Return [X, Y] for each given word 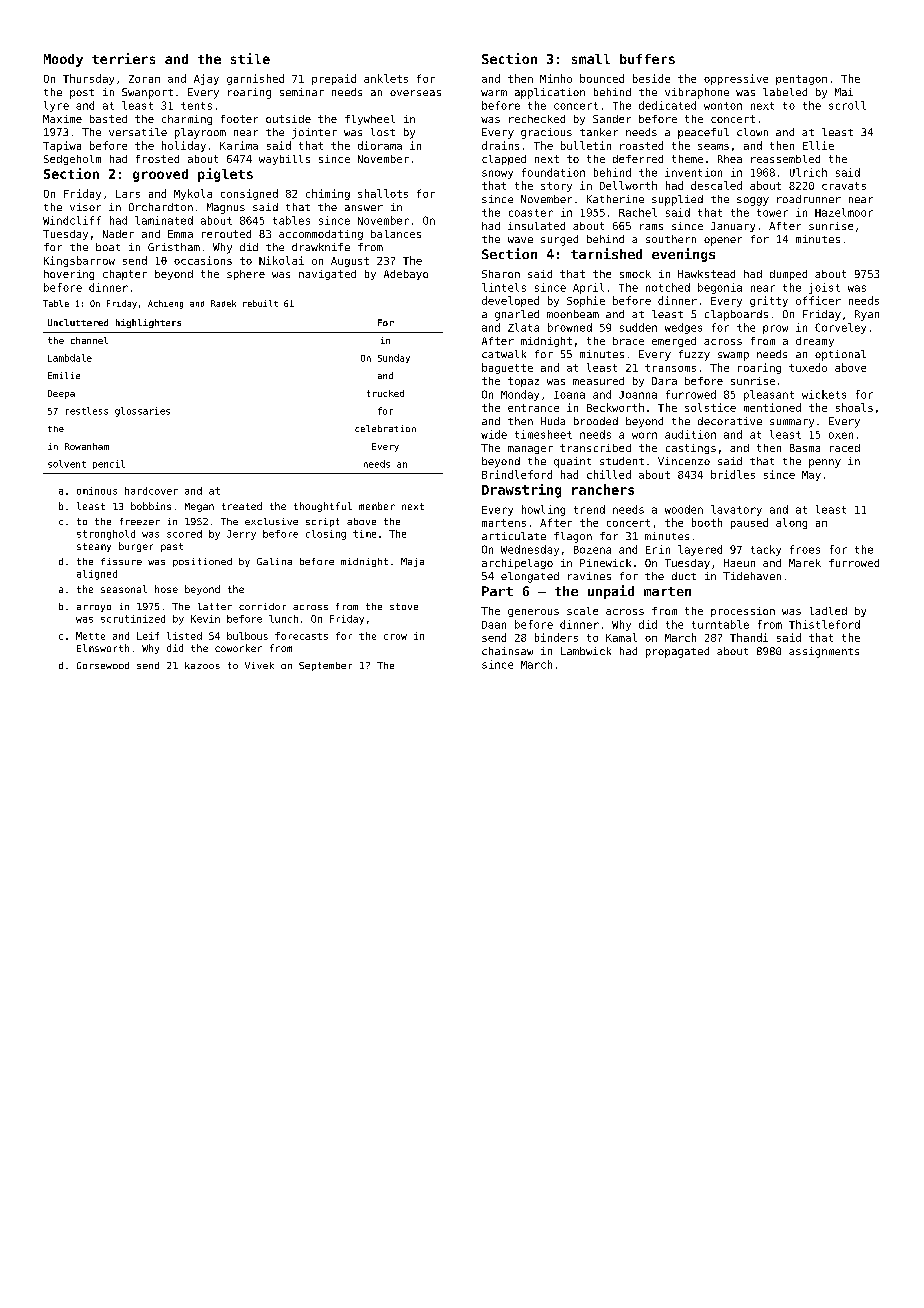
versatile [138, 132]
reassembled [785, 159]
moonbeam [573, 314]
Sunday [394, 358]
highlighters [148, 323]
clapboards [736, 315]
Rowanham [87, 446]
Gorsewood [103, 665]
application [550, 93]
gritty [769, 301]
